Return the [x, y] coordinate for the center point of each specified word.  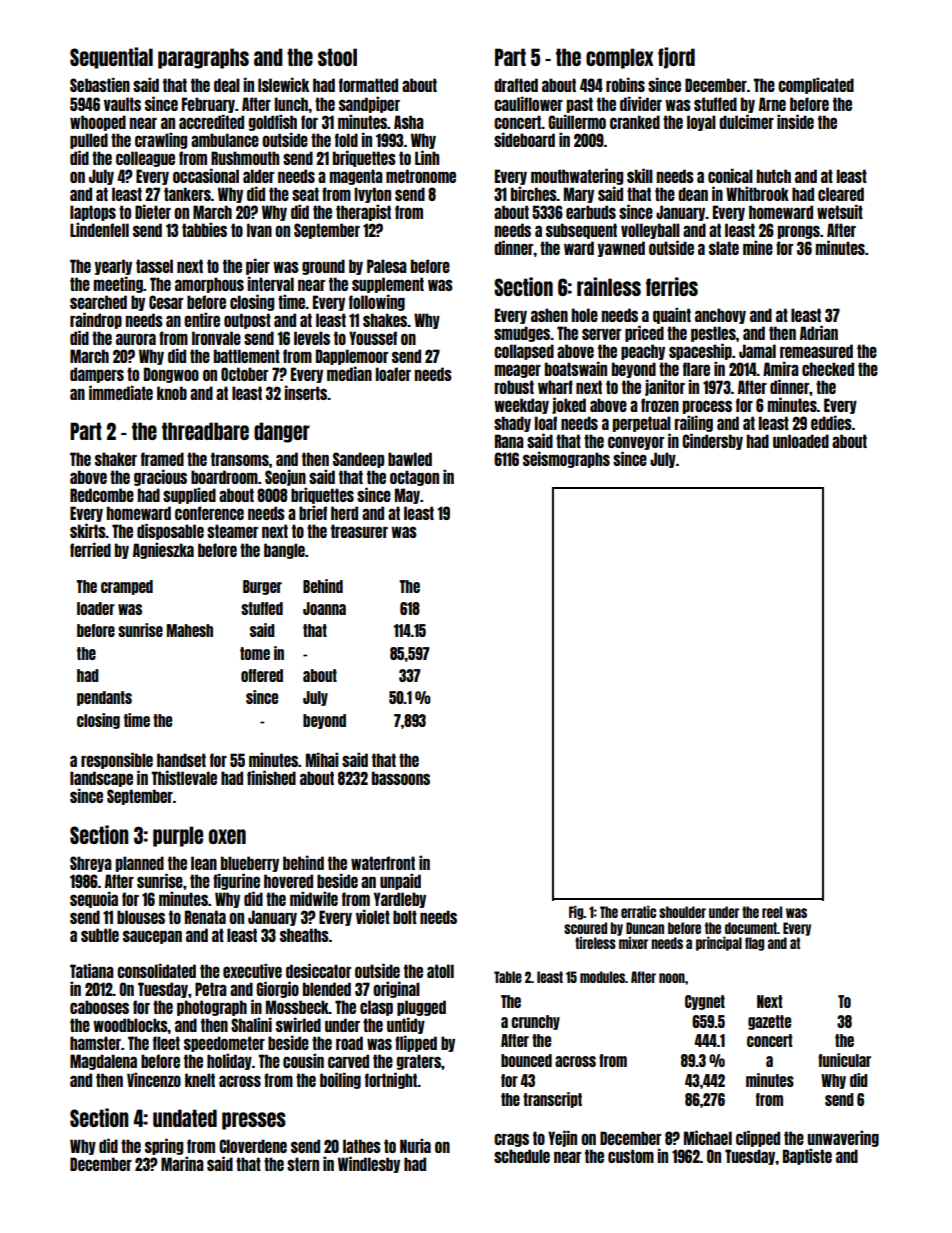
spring [164, 1146]
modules [602, 977]
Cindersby [712, 441]
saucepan [152, 937]
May [407, 496]
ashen [549, 315]
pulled [89, 141]
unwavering [843, 1138]
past [580, 105]
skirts [88, 530]
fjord [676, 58]
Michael [708, 1137]
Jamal [757, 351]
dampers [97, 375]
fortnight [391, 1080]
